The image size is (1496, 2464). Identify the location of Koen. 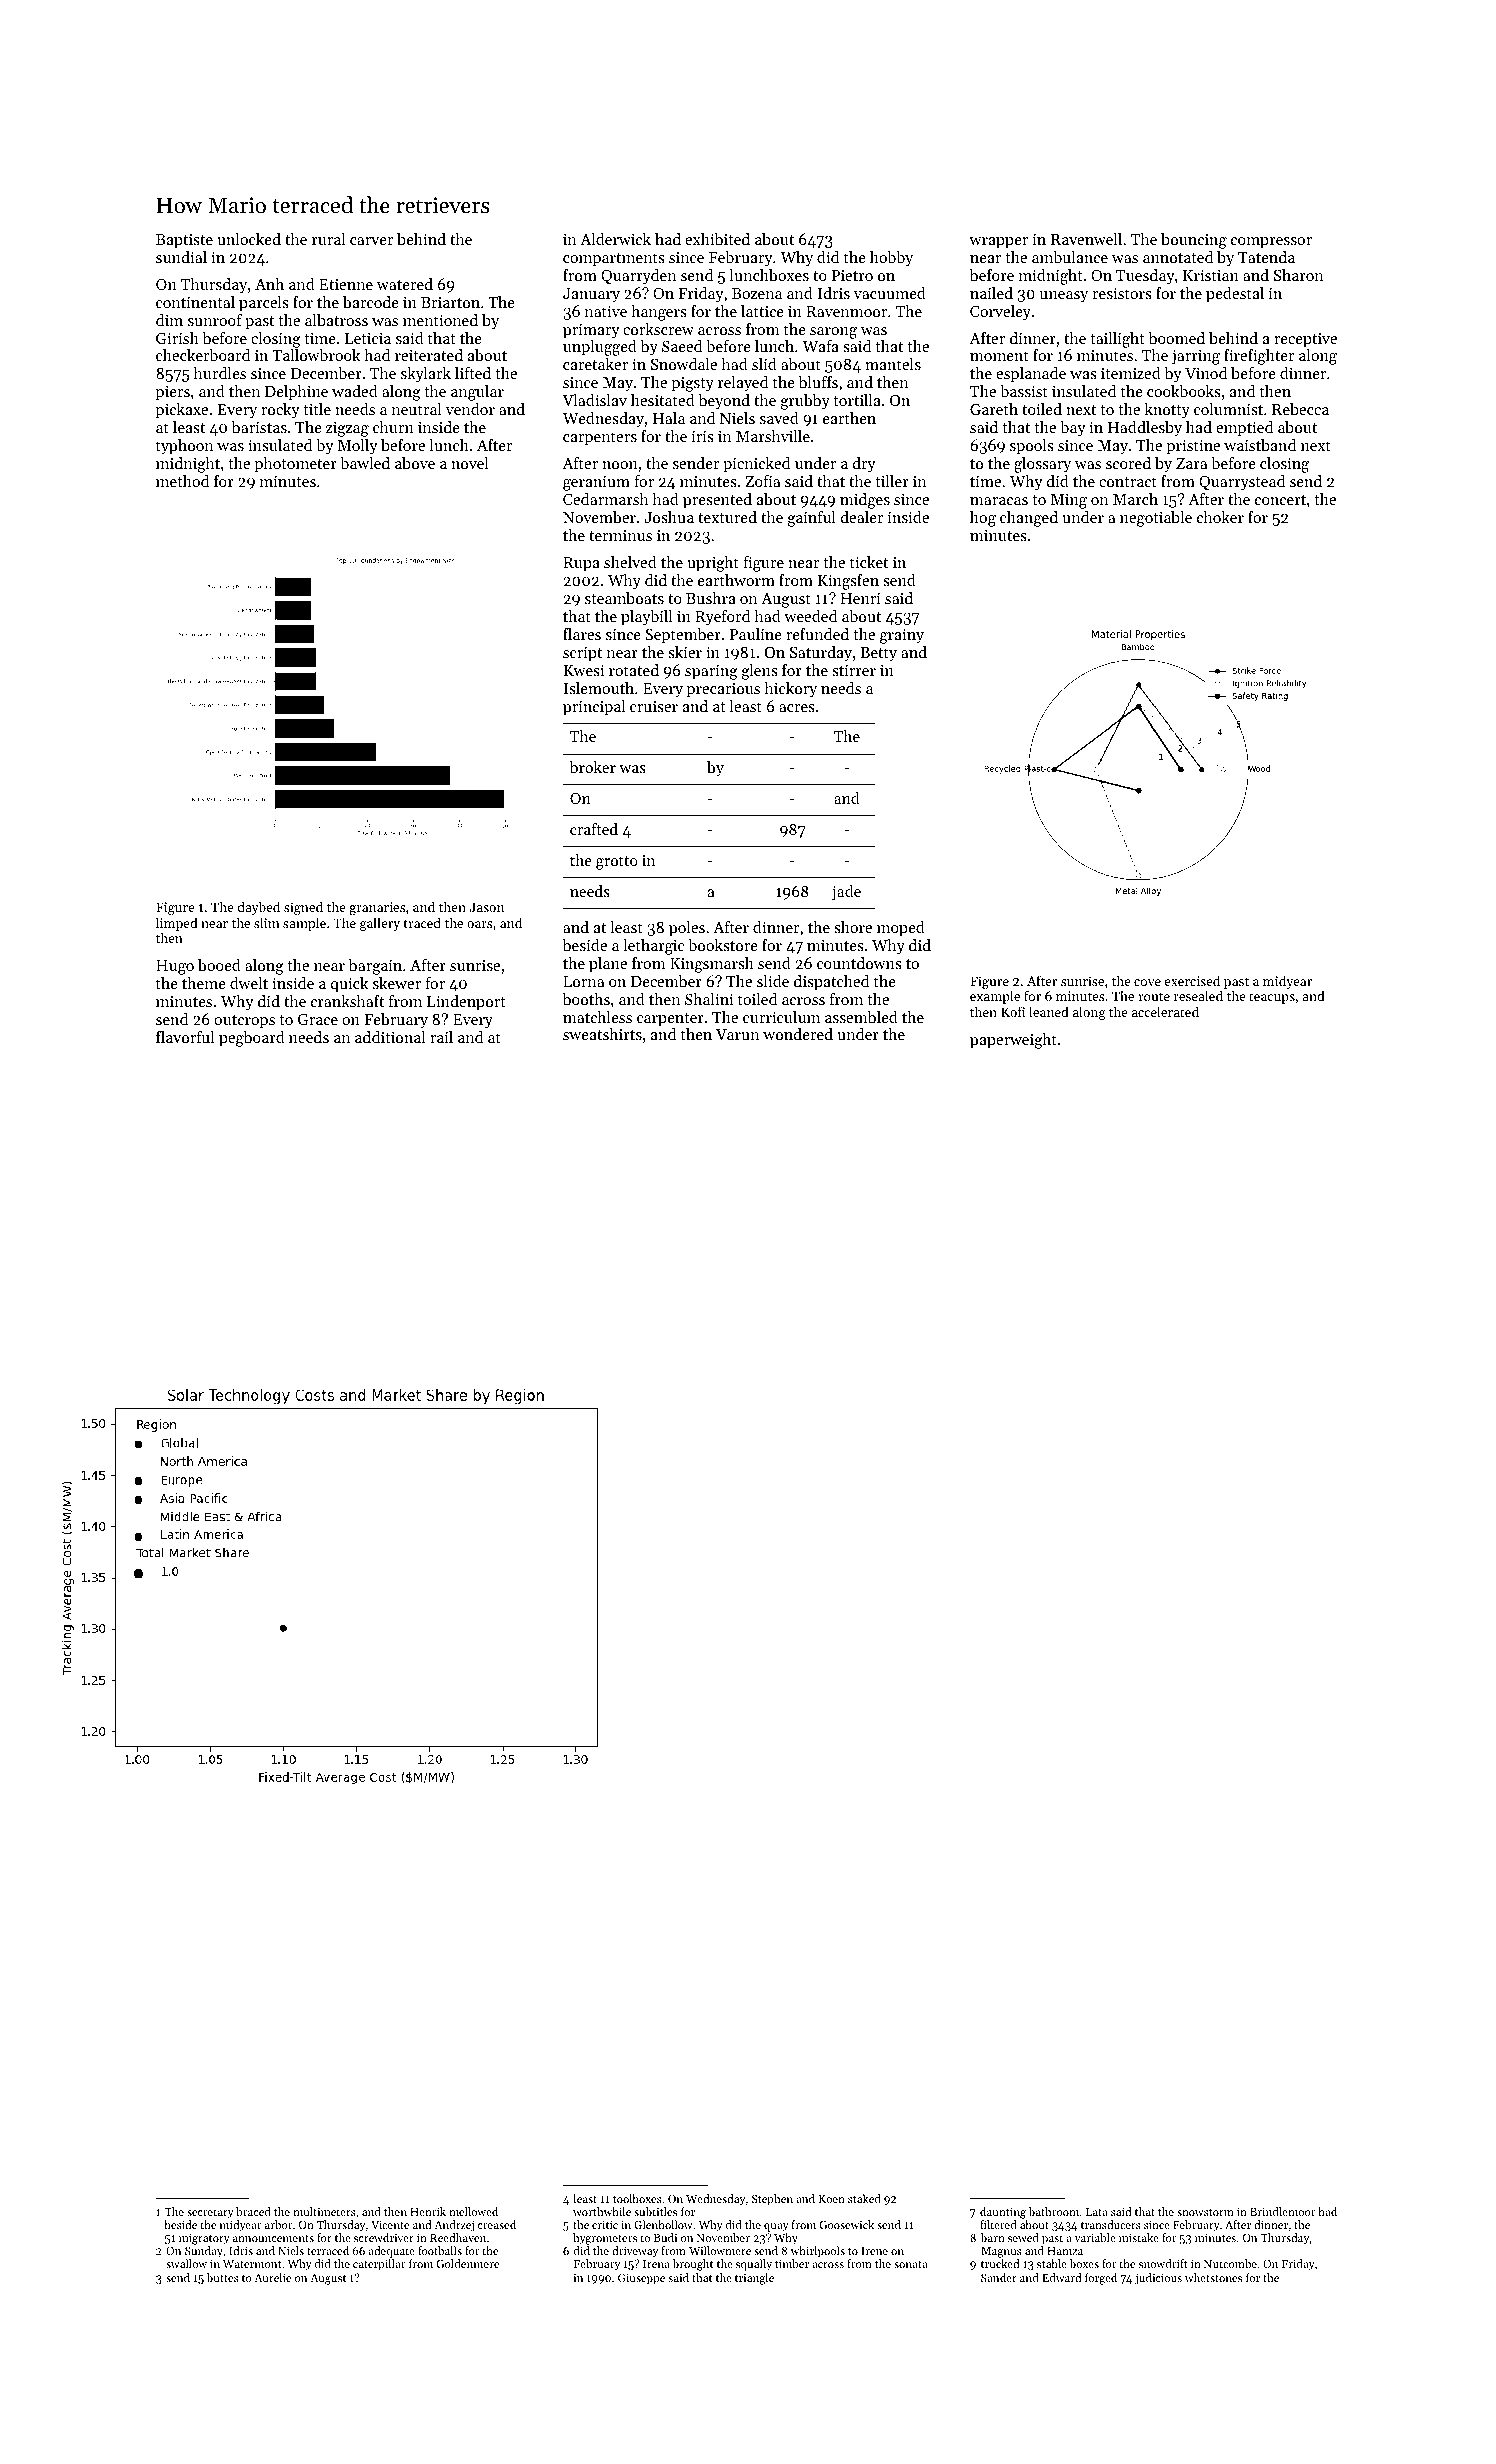
(832, 2199).
